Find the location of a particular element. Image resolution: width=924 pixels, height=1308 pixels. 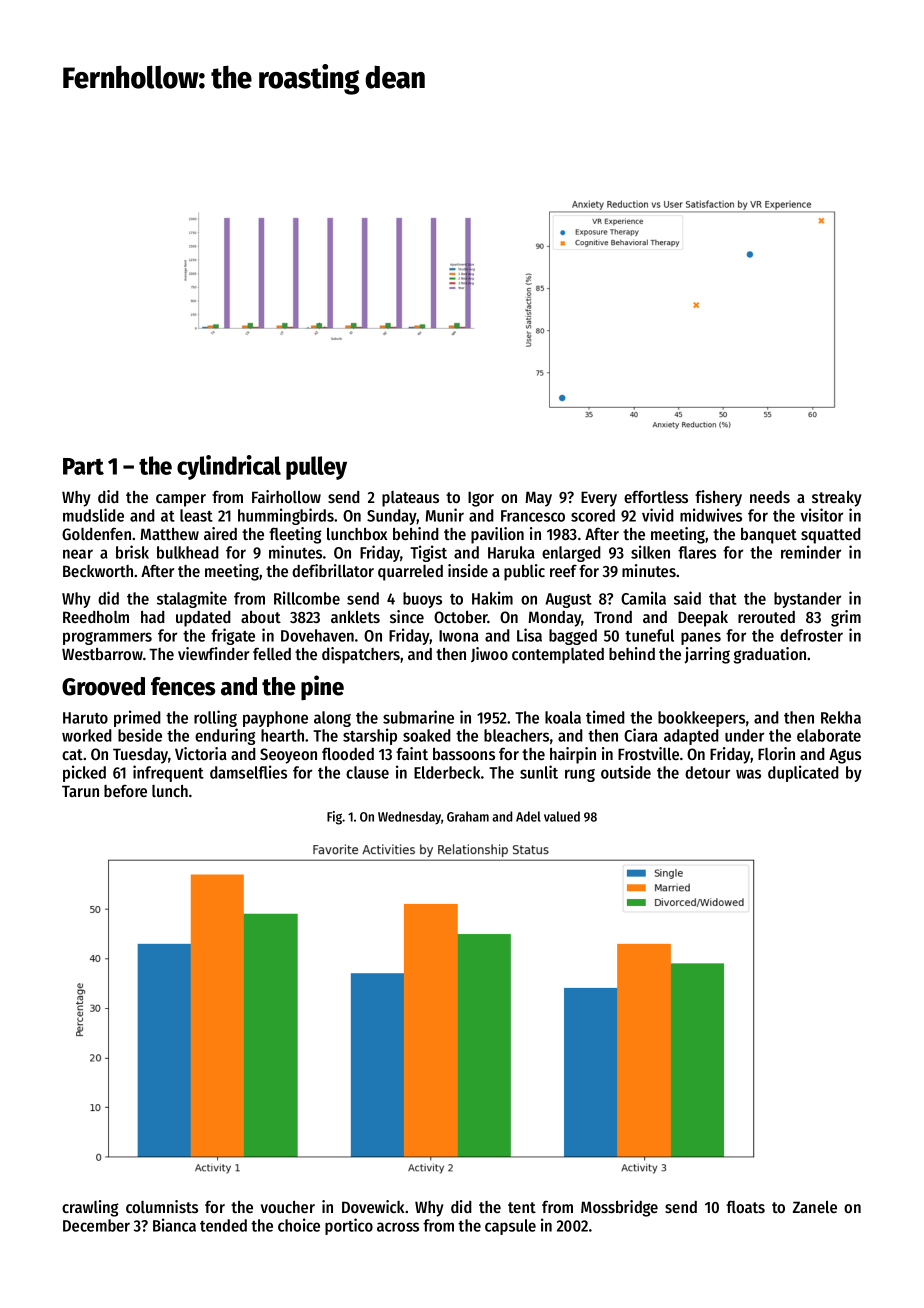

duplicated is located at coordinates (803, 773).
